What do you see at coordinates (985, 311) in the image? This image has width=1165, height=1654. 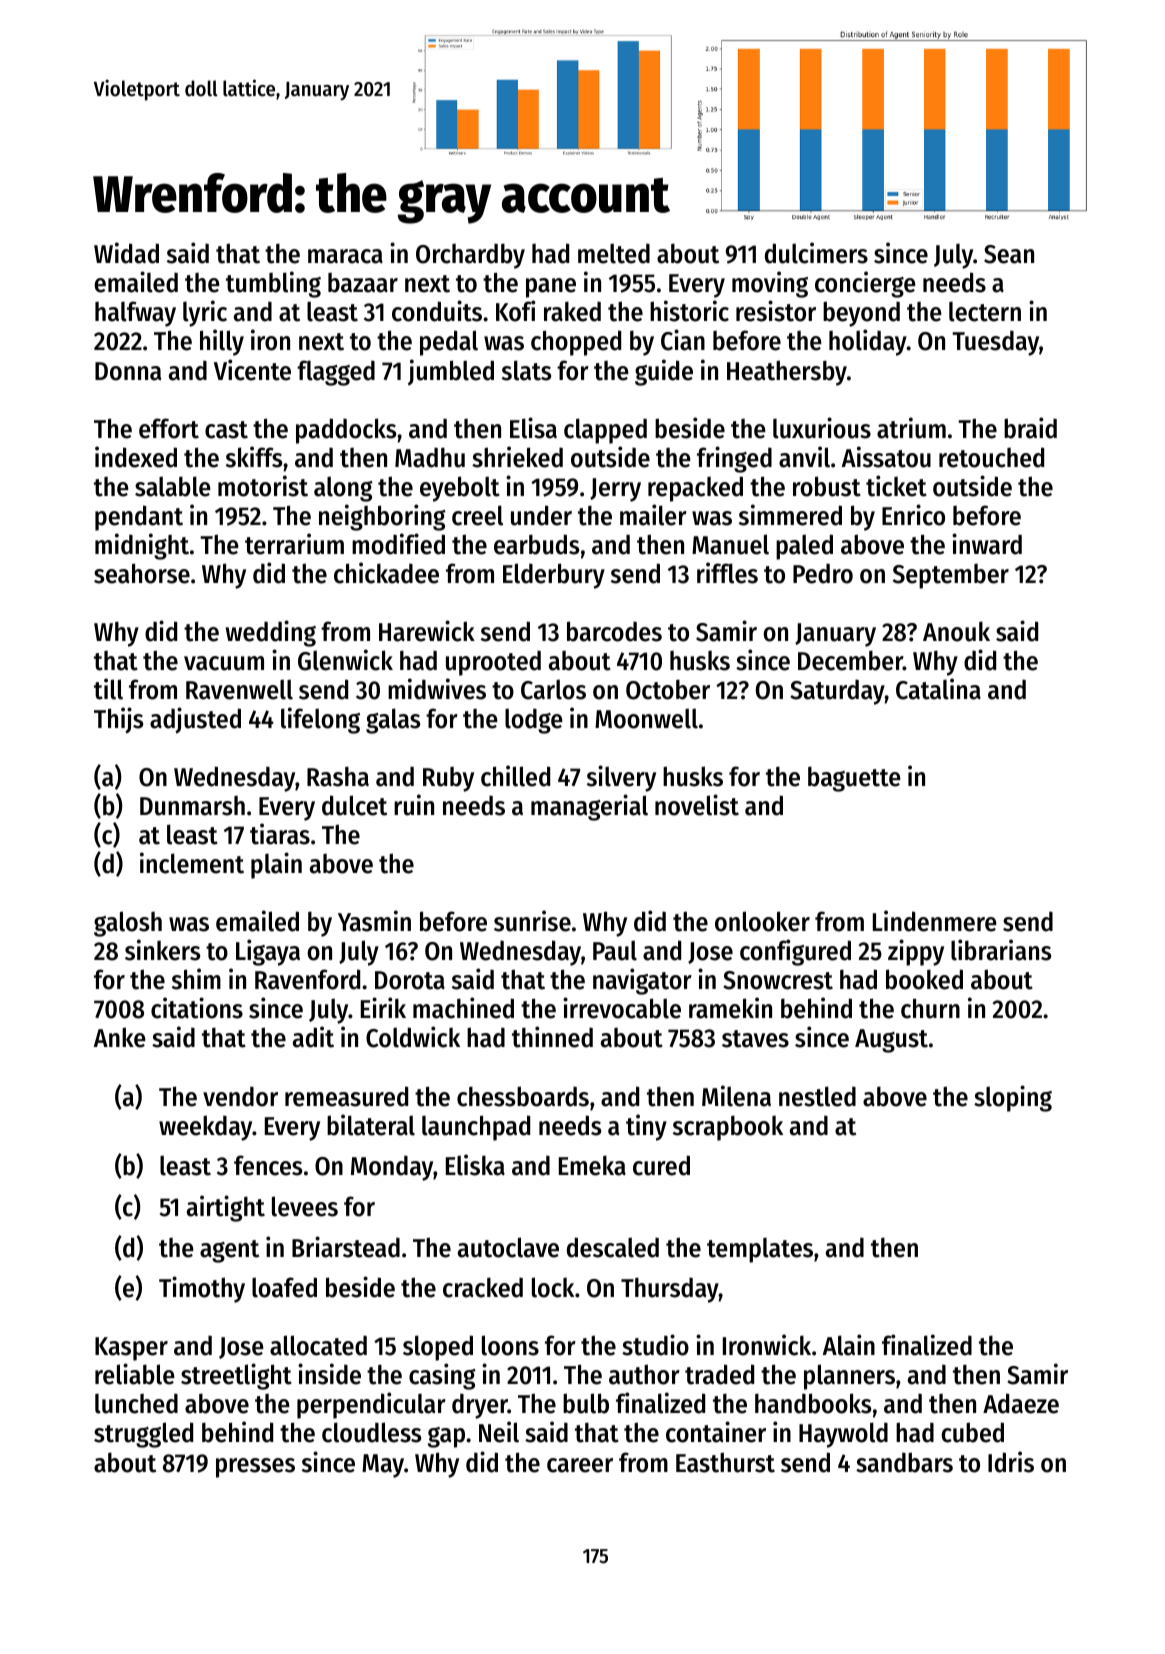 I see `lectern` at bounding box center [985, 311].
